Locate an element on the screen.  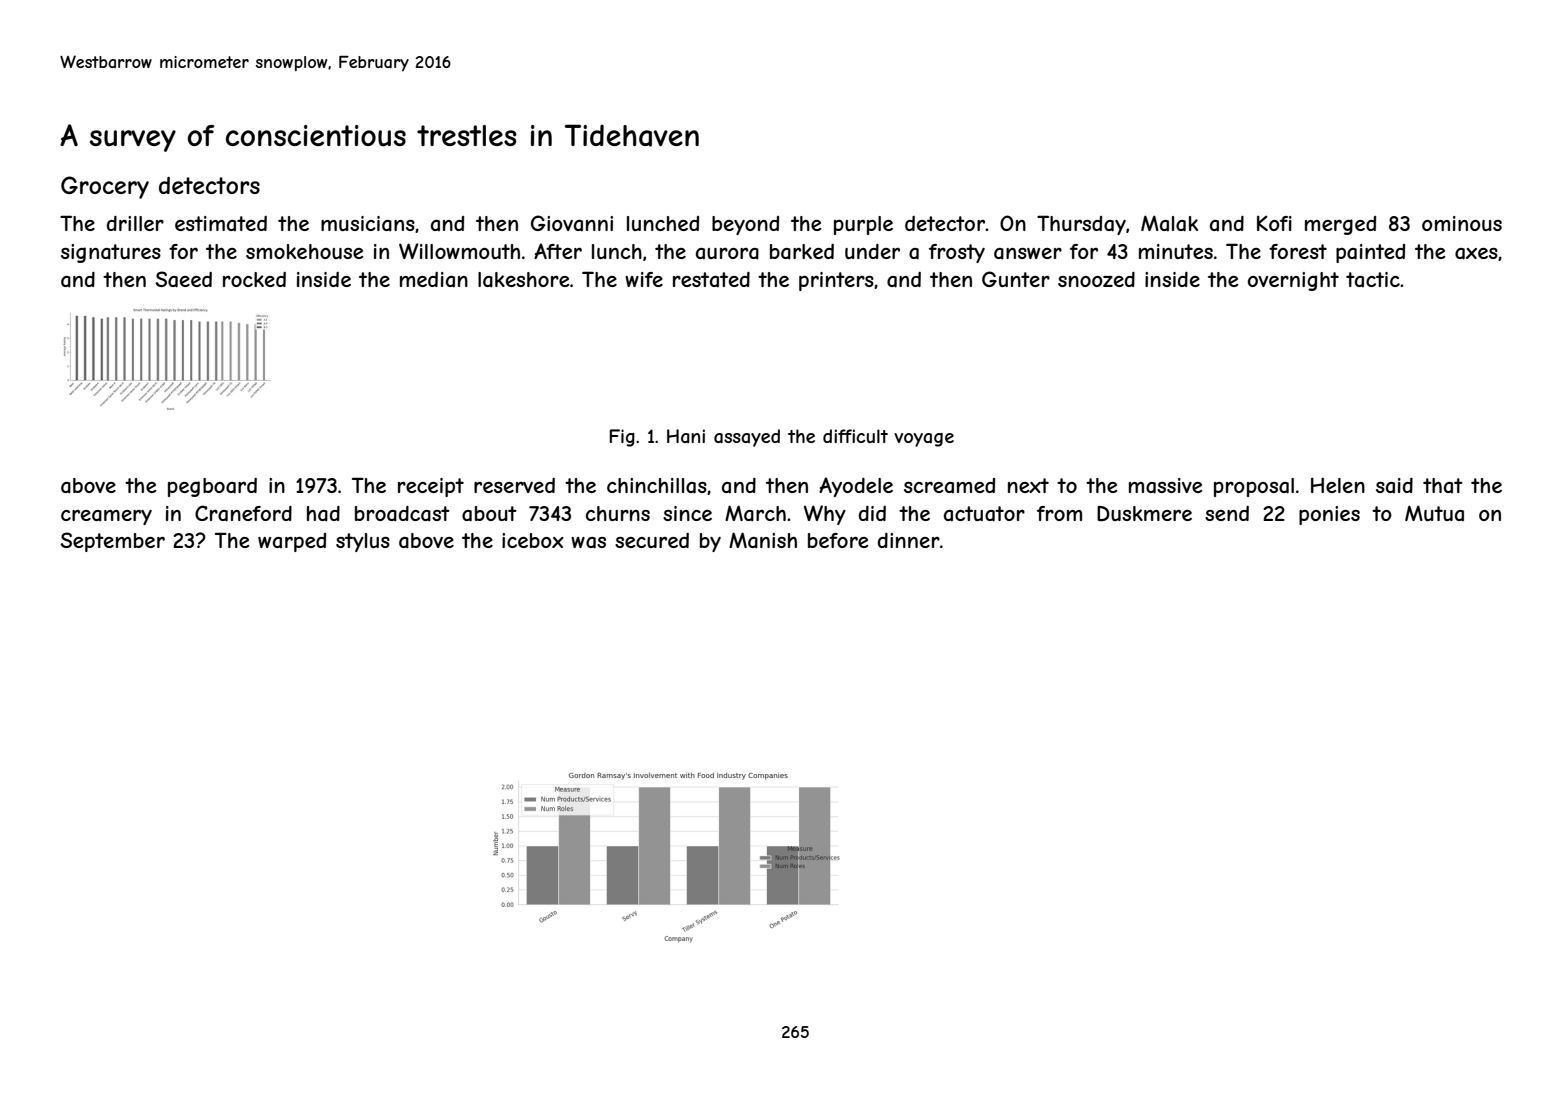
overnight is located at coordinates (1293, 281).
